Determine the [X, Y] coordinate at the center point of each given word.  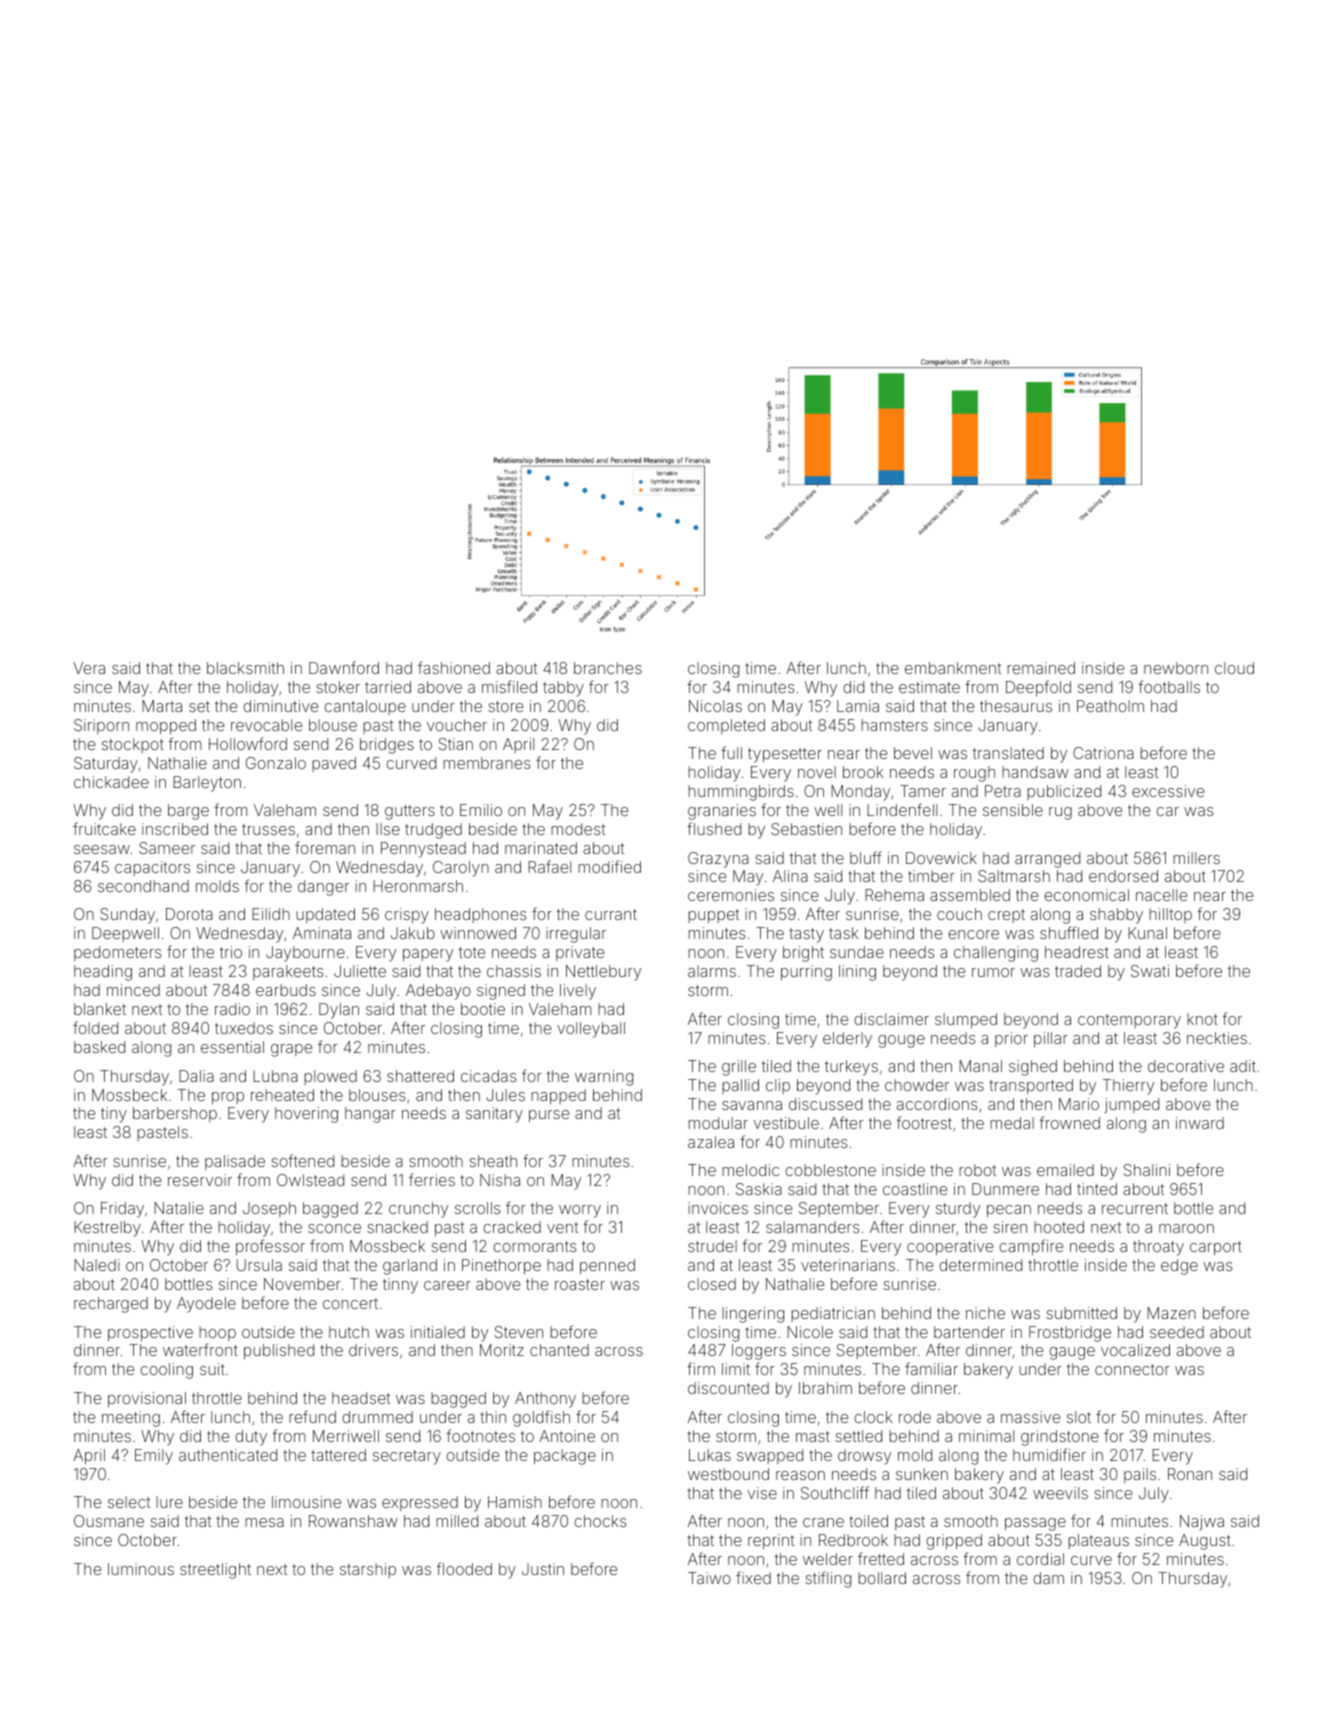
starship [368, 1570]
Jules [505, 1095]
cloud [1234, 668]
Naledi [97, 1265]
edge [1179, 1267]
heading [103, 973]
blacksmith [245, 668]
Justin [543, 1569]
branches [608, 668]
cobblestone [830, 1170]
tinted [1097, 1189]
